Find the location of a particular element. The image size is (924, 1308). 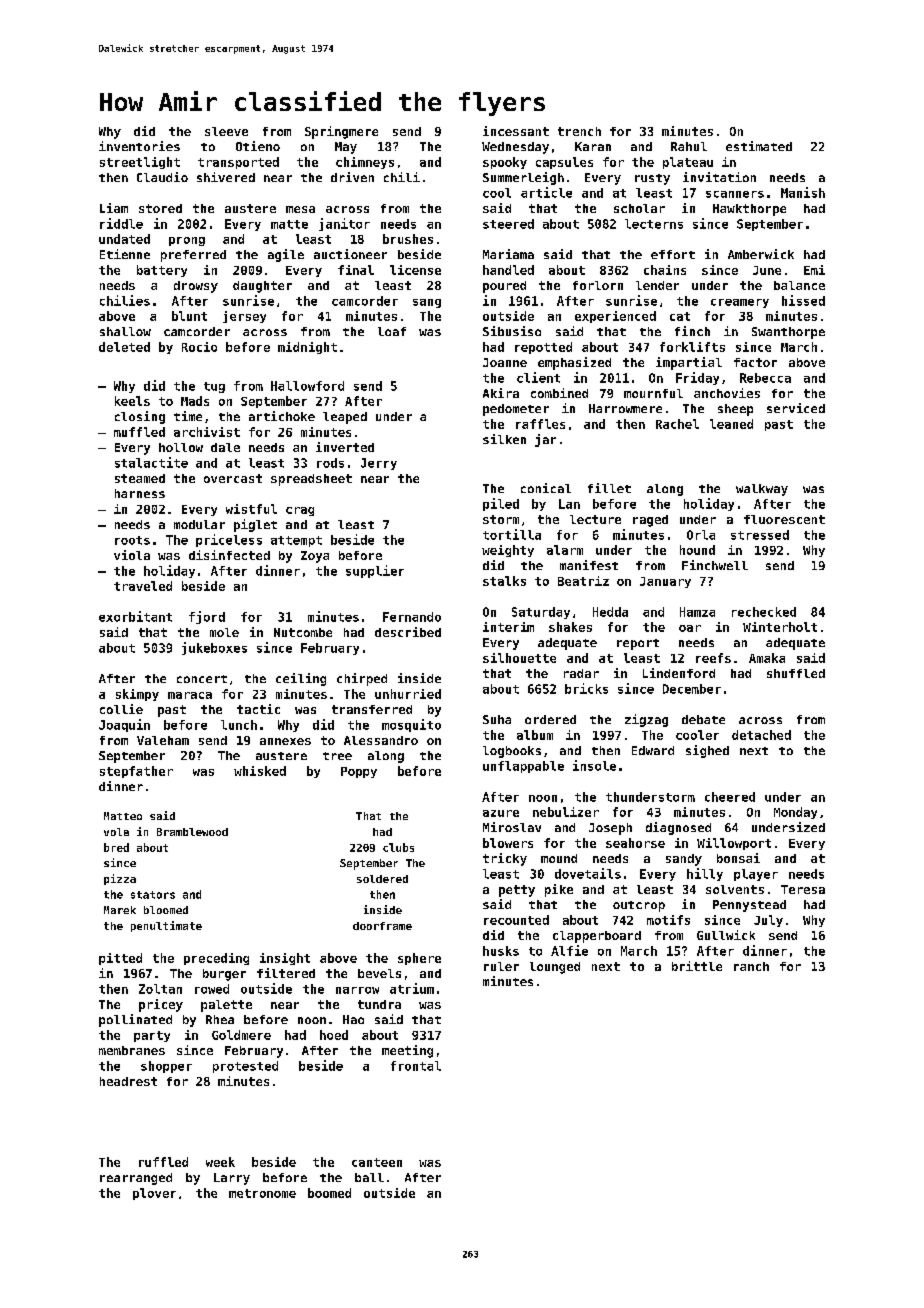

whisked is located at coordinates (260, 771).
